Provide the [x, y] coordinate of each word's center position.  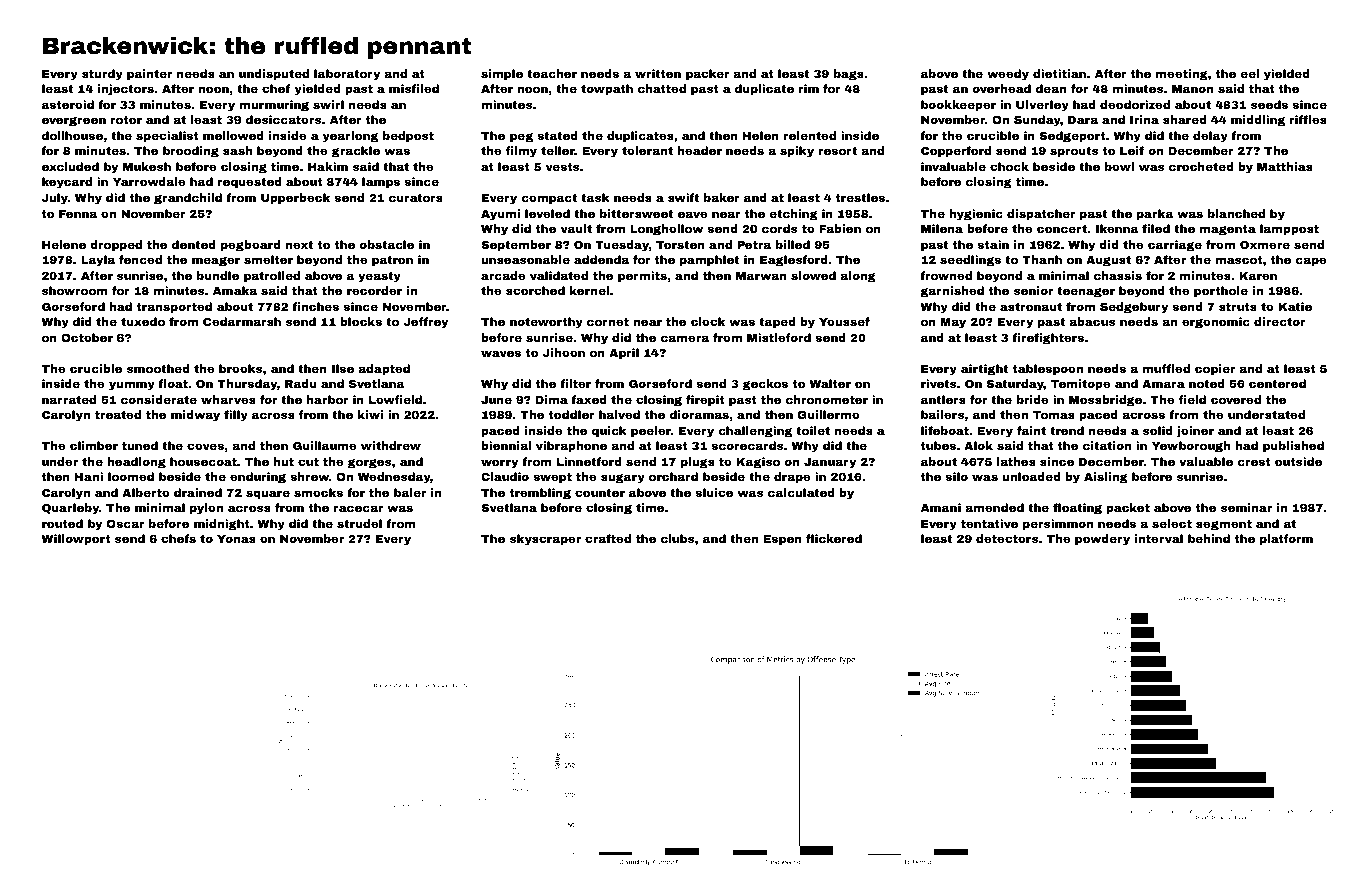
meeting [1182, 75]
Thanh [1042, 259]
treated [118, 414]
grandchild [188, 199]
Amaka [235, 290]
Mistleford [779, 337]
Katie [1295, 306]
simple [502, 75]
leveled [547, 213]
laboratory [347, 75]
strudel [359, 523]
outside [1298, 461]
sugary [623, 478]
